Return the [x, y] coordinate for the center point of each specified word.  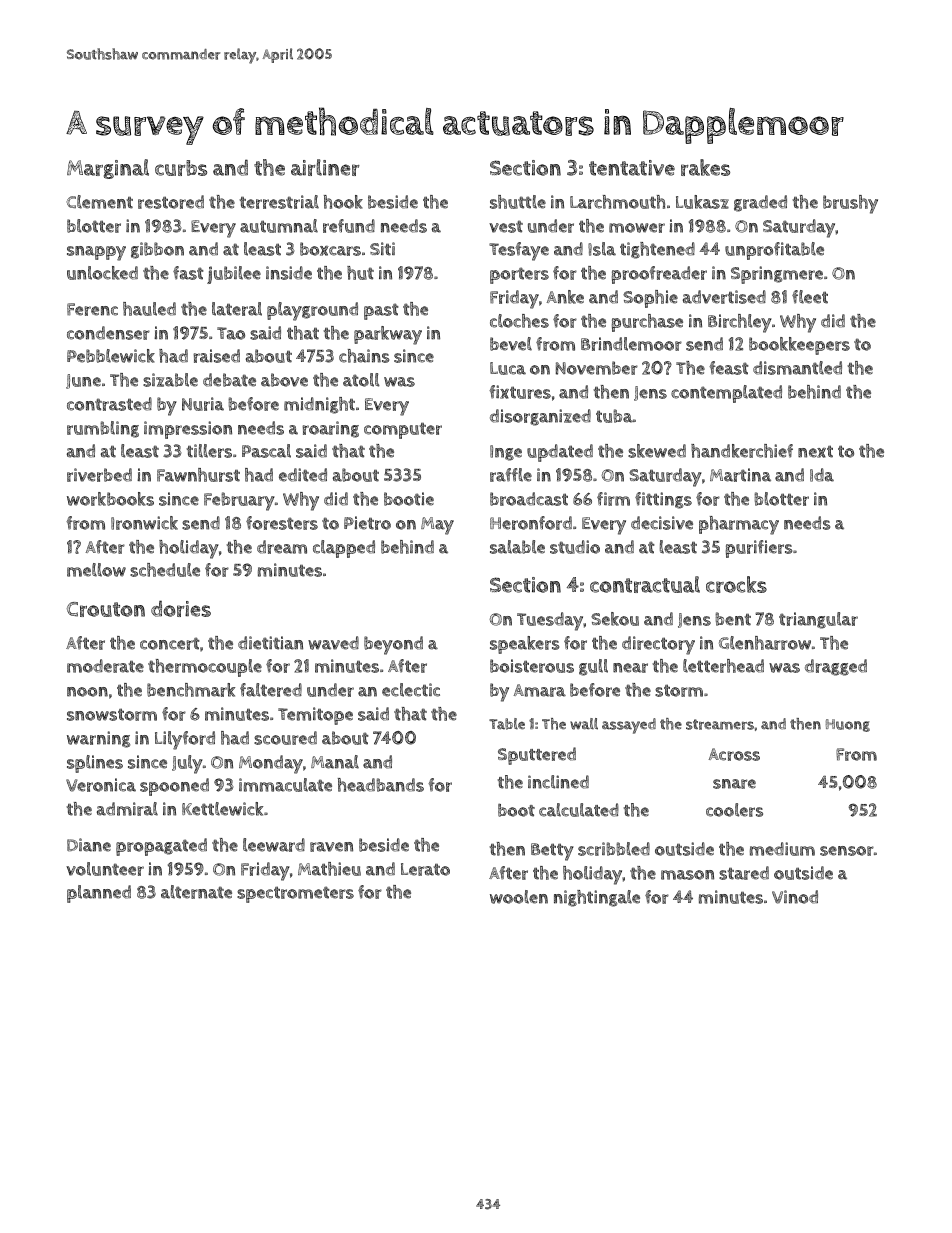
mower [637, 228]
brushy [850, 204]
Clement [99, 202]
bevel [511, 344]
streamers [720, 724]
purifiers [759, 549]
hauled [149, 309]
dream [282, 547]
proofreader [659, 275]
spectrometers [295, 894]
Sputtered [537, 756]
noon [87, 692]
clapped [344, 549]
